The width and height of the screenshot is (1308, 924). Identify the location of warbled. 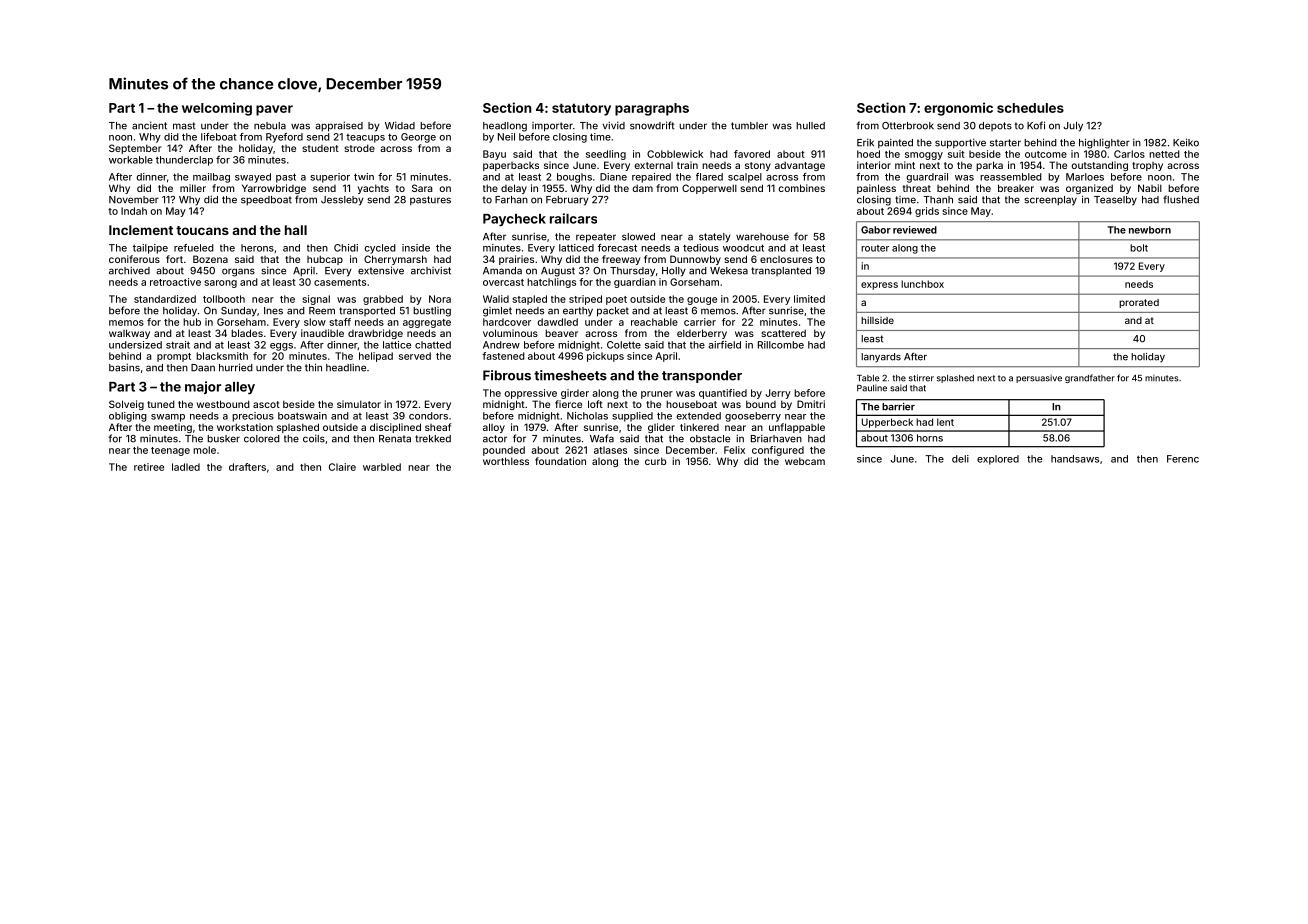
(382, 467).
